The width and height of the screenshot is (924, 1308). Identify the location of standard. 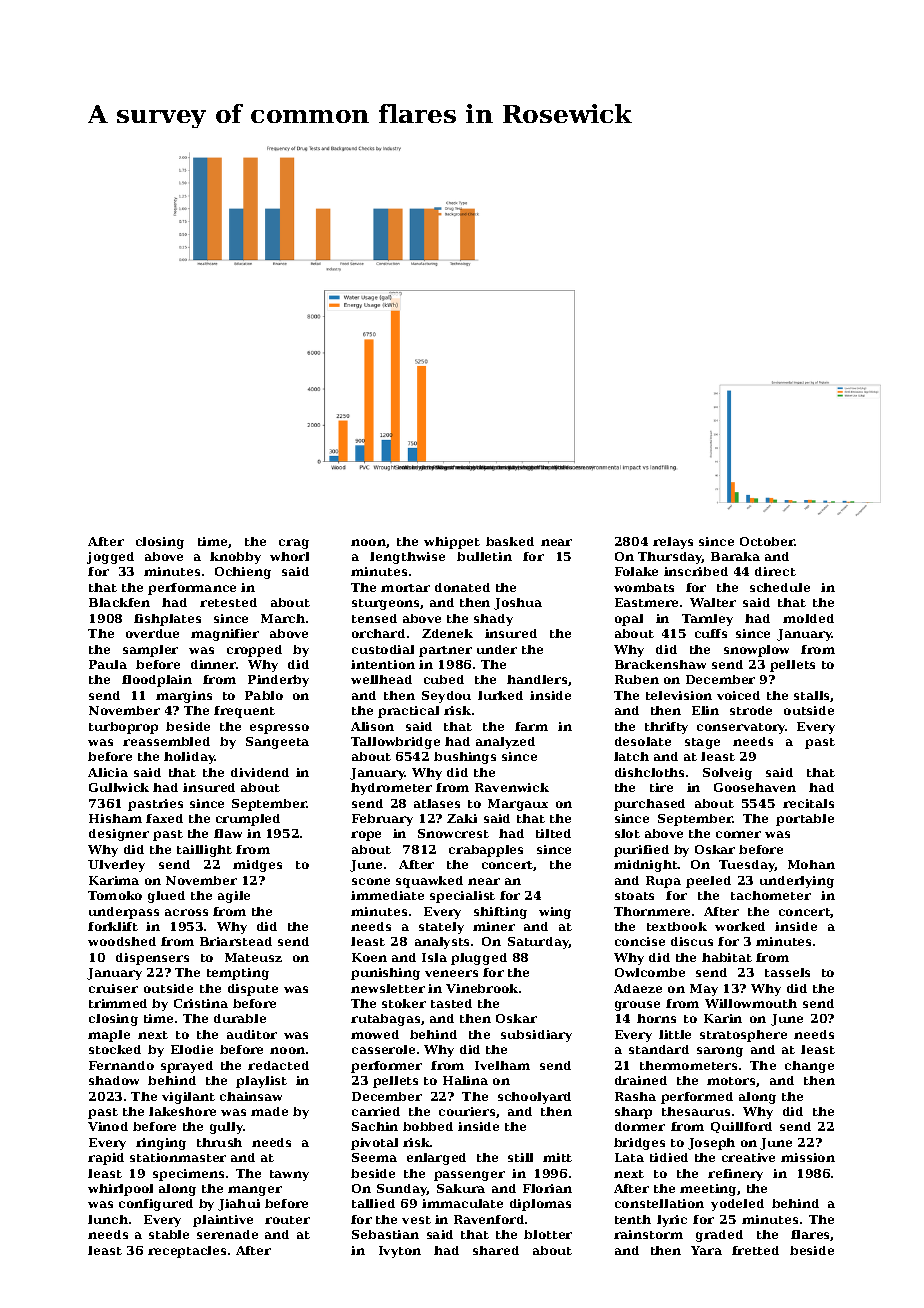
(659, 1049).
